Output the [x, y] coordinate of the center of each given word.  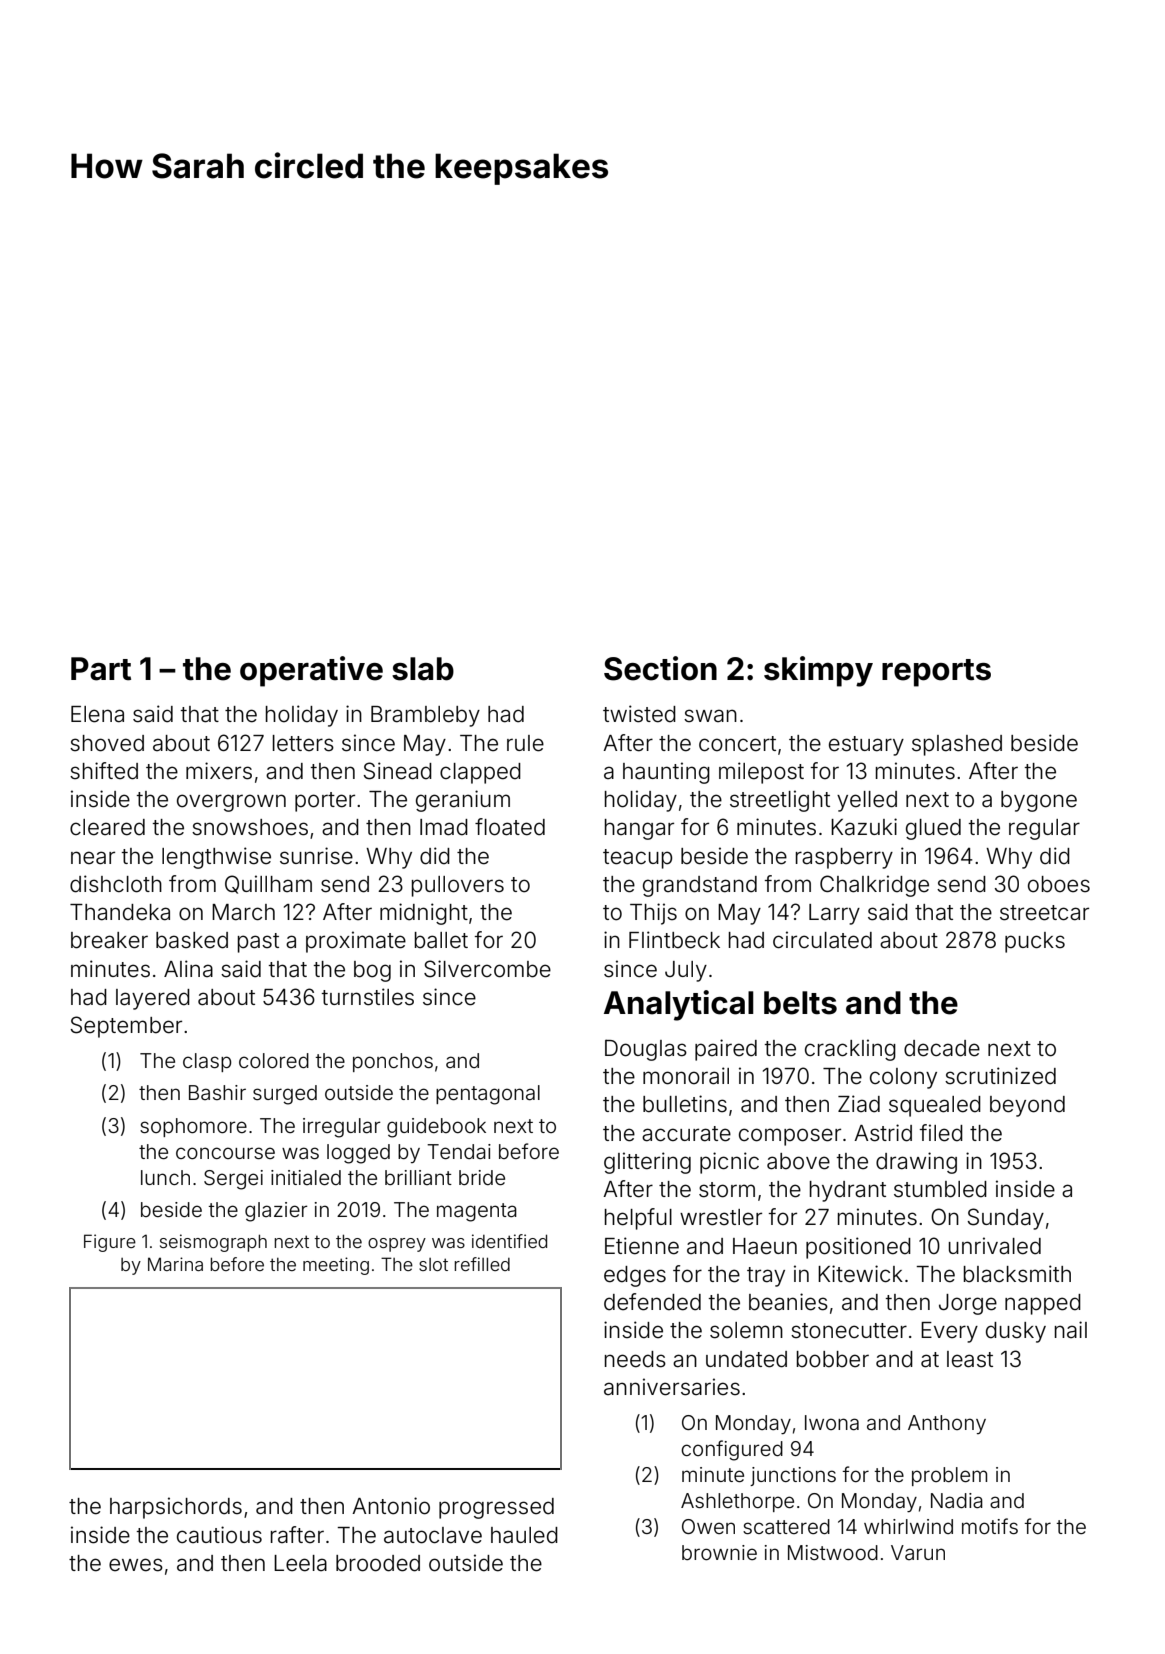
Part [101, 669]
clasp [207, 1062]
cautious [219, 1535]
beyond [1027, 1106]
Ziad [859, 1104]
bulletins [685, 1104]
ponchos [393, 1062]
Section [660, 668]
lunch [165, 1177]
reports [936, 673]
